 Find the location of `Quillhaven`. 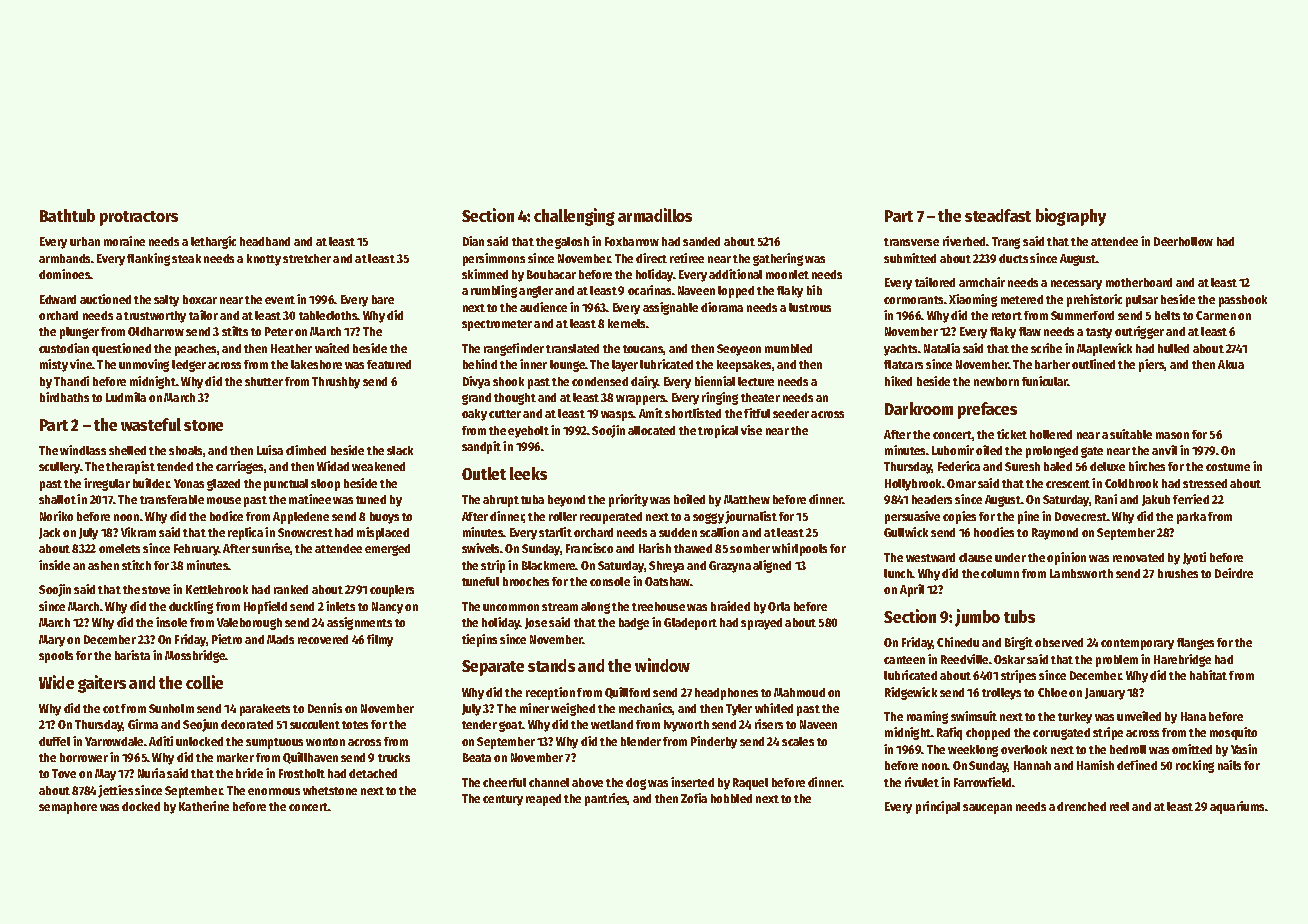

Quillhaven is located at coordinates (310, 758).
